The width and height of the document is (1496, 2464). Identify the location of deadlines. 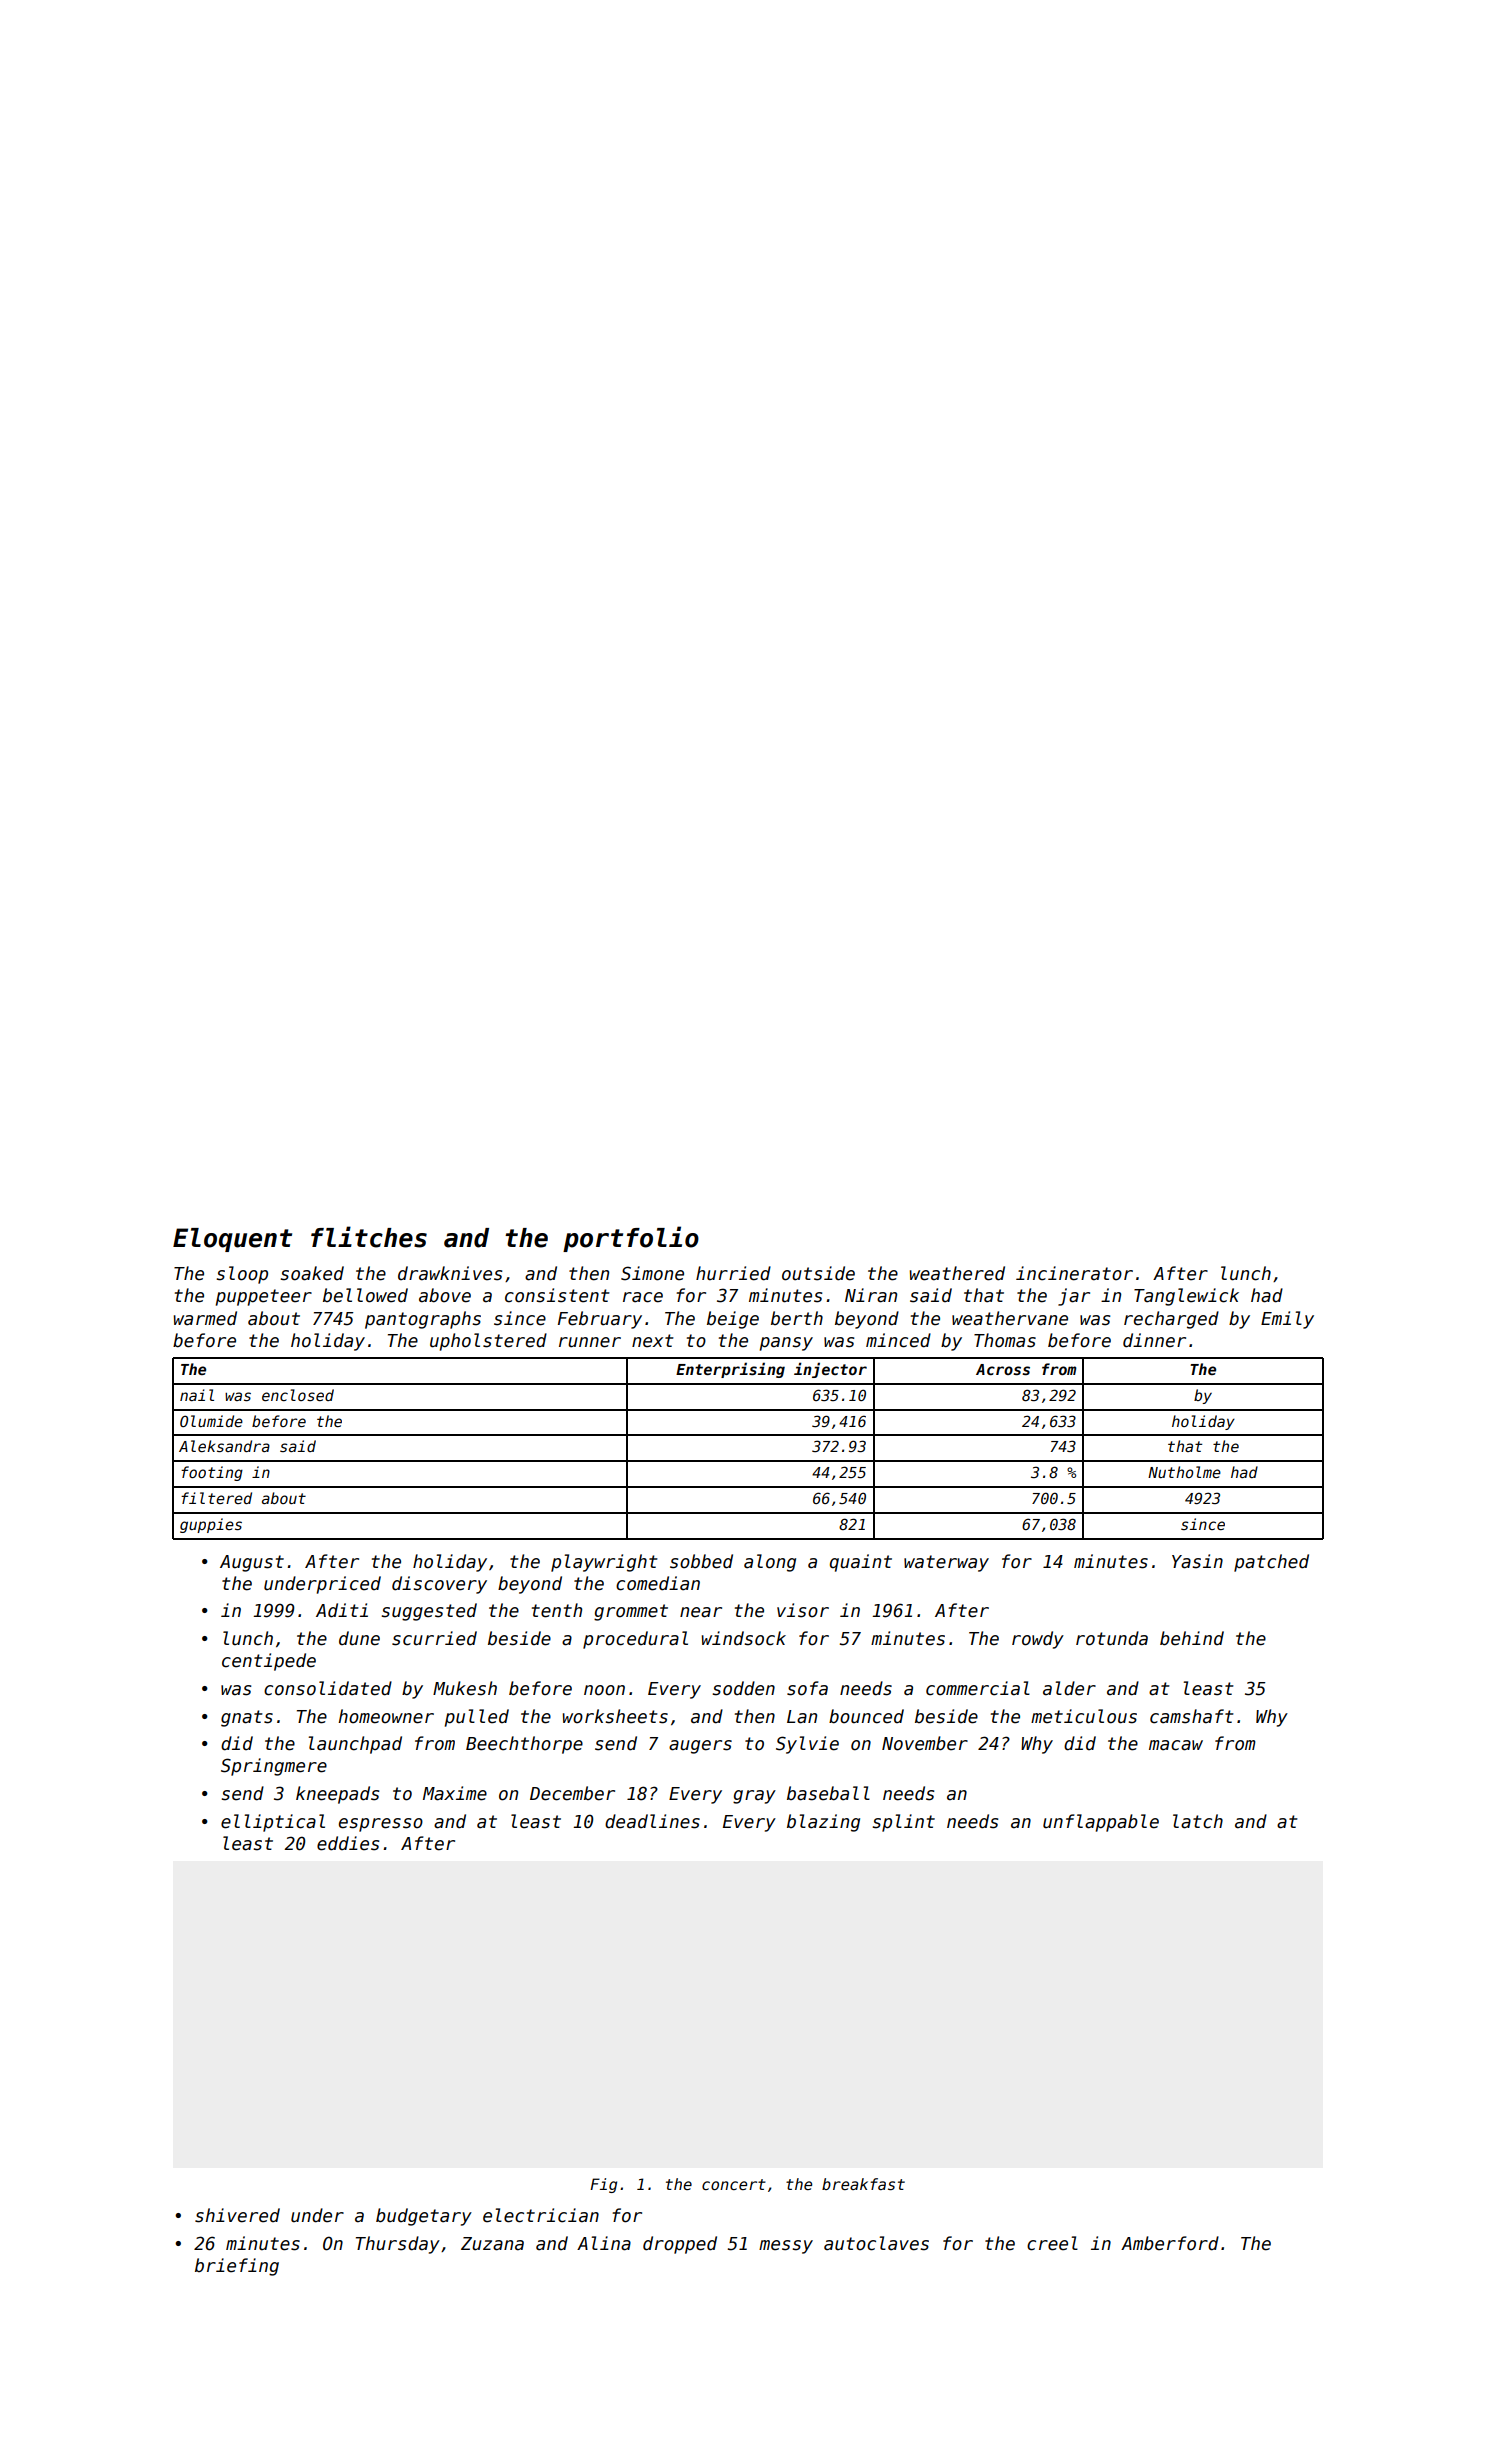
(652, 1821).
